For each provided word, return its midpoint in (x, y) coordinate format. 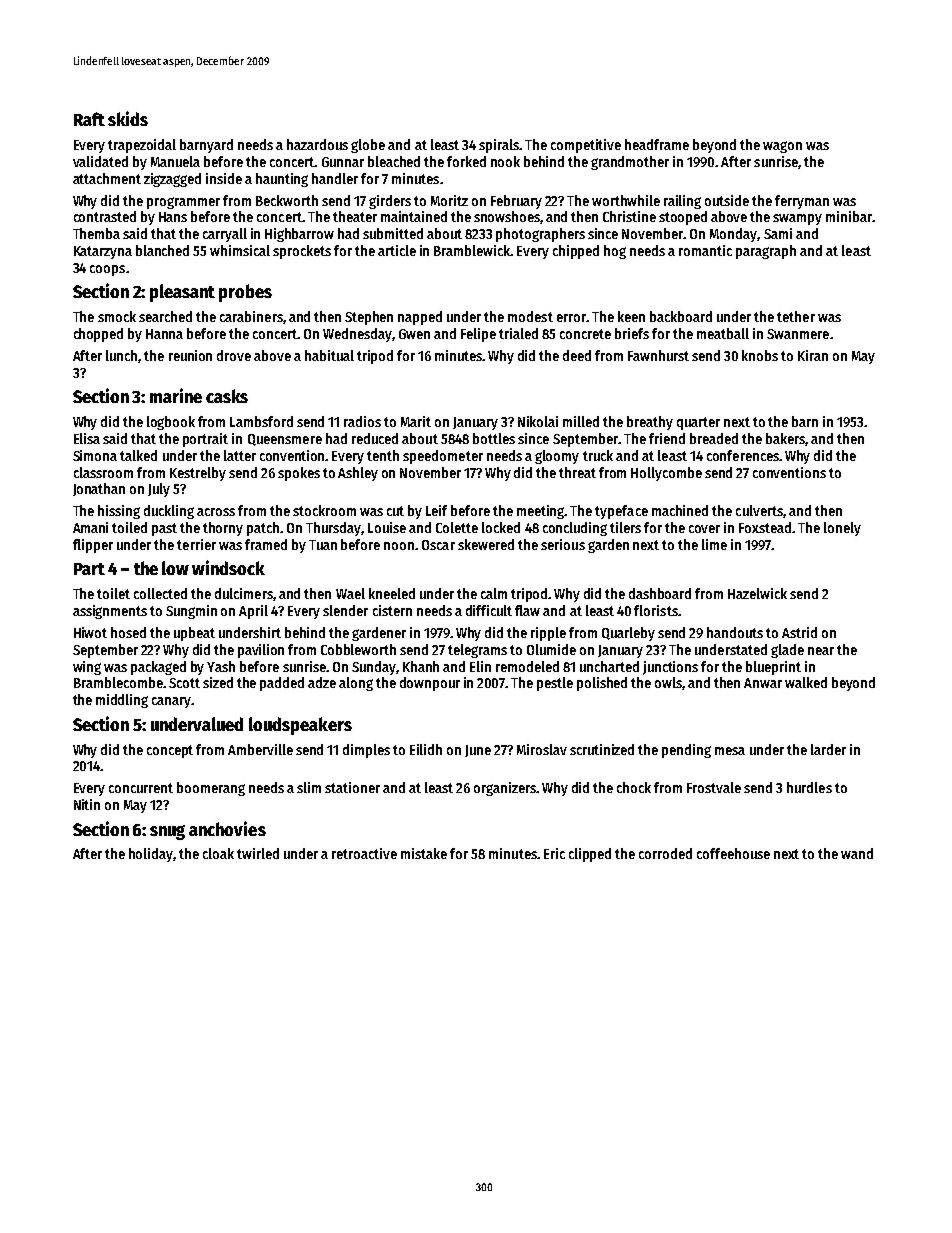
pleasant (182, 293)
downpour (430, 684)
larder (828, 749)
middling (122, 701)
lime (714, 544)
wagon (782, 147)
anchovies (227, 828)
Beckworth (287, 200)
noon (399, 546)
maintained (414, 216)
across (216, 512)
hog (615, 252)
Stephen (369, 318)
